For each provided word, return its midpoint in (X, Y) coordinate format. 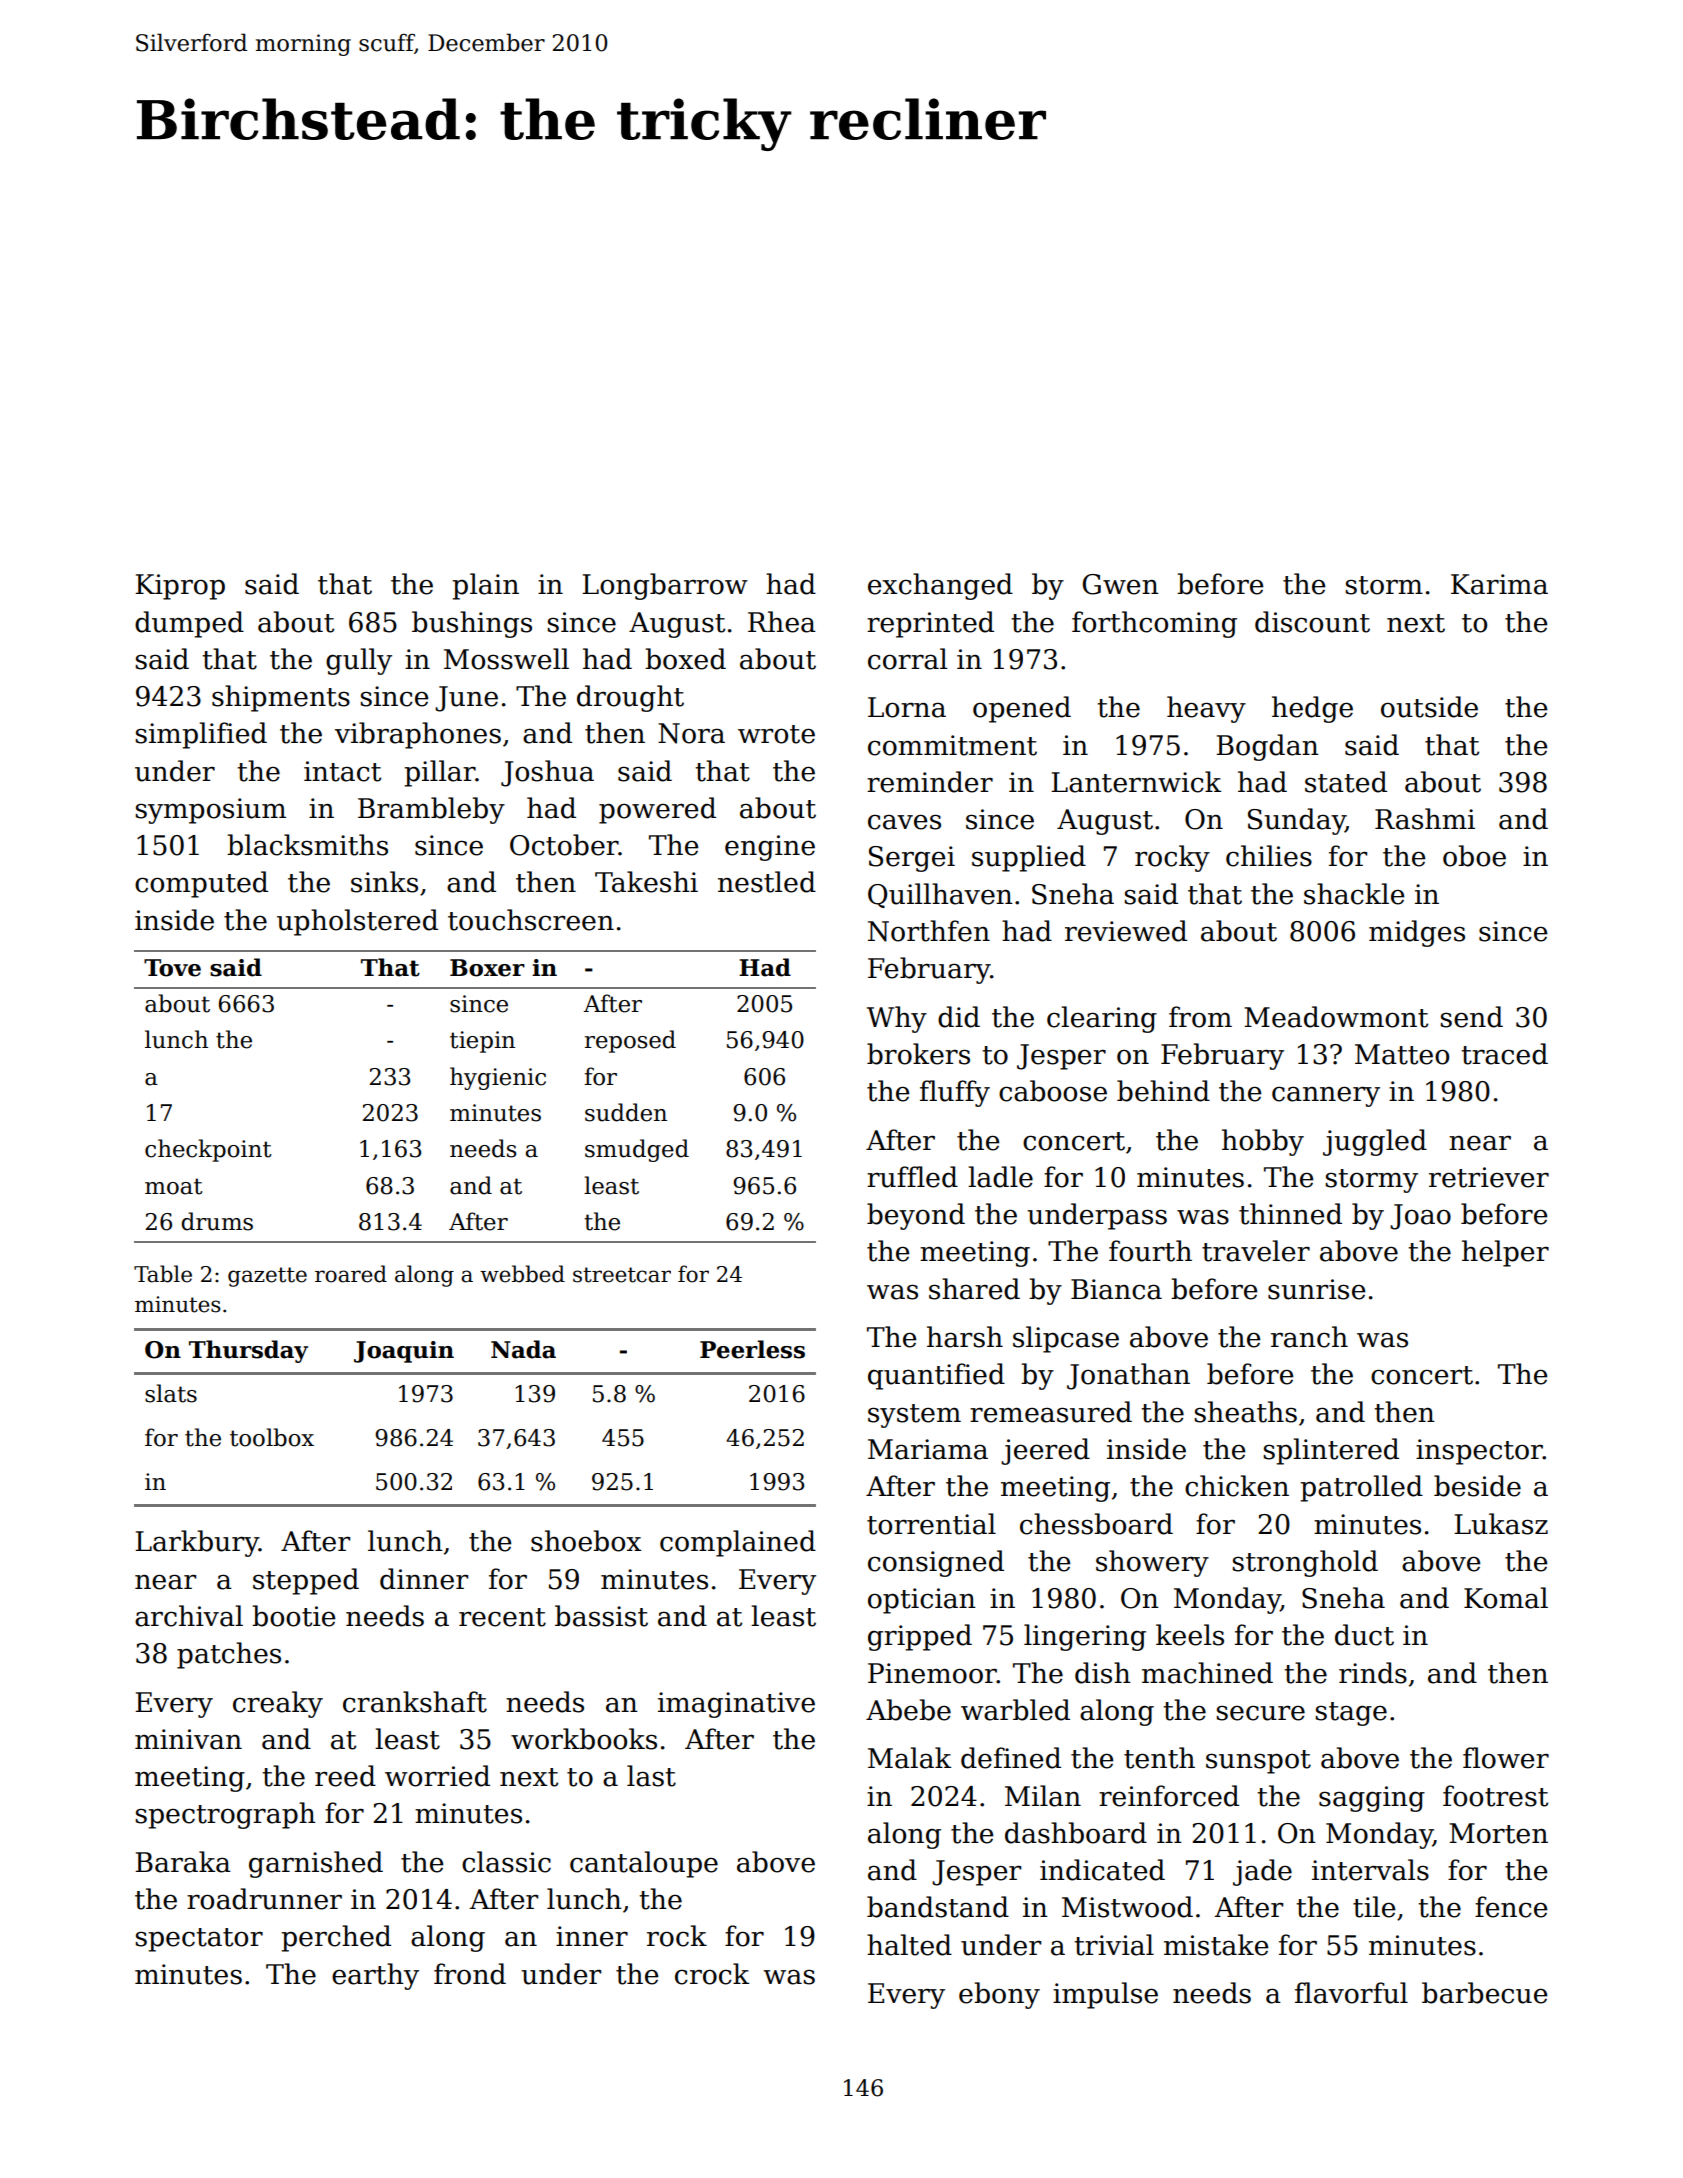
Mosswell (506, 659)
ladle (1000, 1177)
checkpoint (208, 1150)
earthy (375, 1976)
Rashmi (1425, 819)
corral (907, 659)
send (1471, 1017)
